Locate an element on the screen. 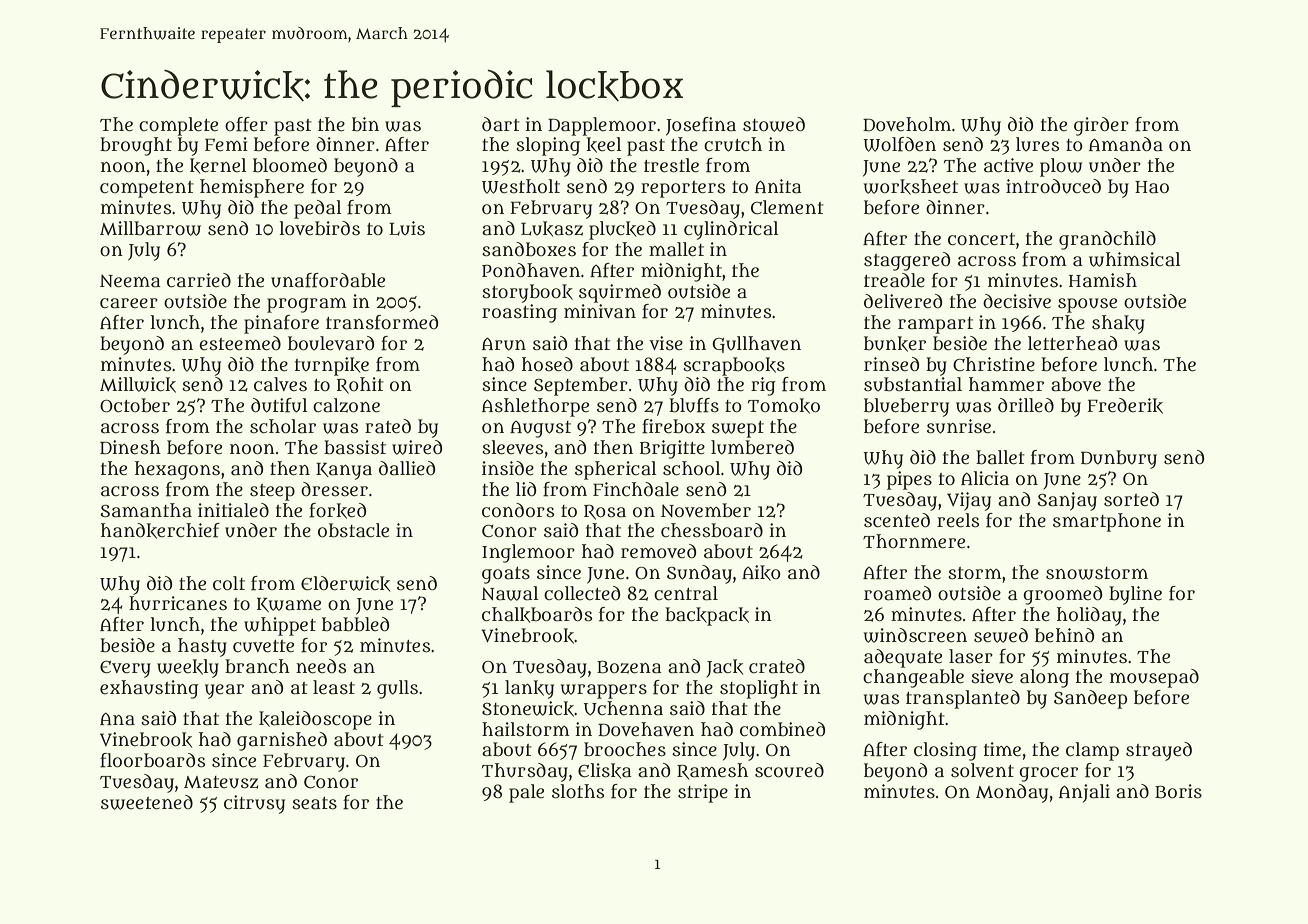 This screenshot has height=924, width=1308. Femi is located at coordinates (226, 144).
